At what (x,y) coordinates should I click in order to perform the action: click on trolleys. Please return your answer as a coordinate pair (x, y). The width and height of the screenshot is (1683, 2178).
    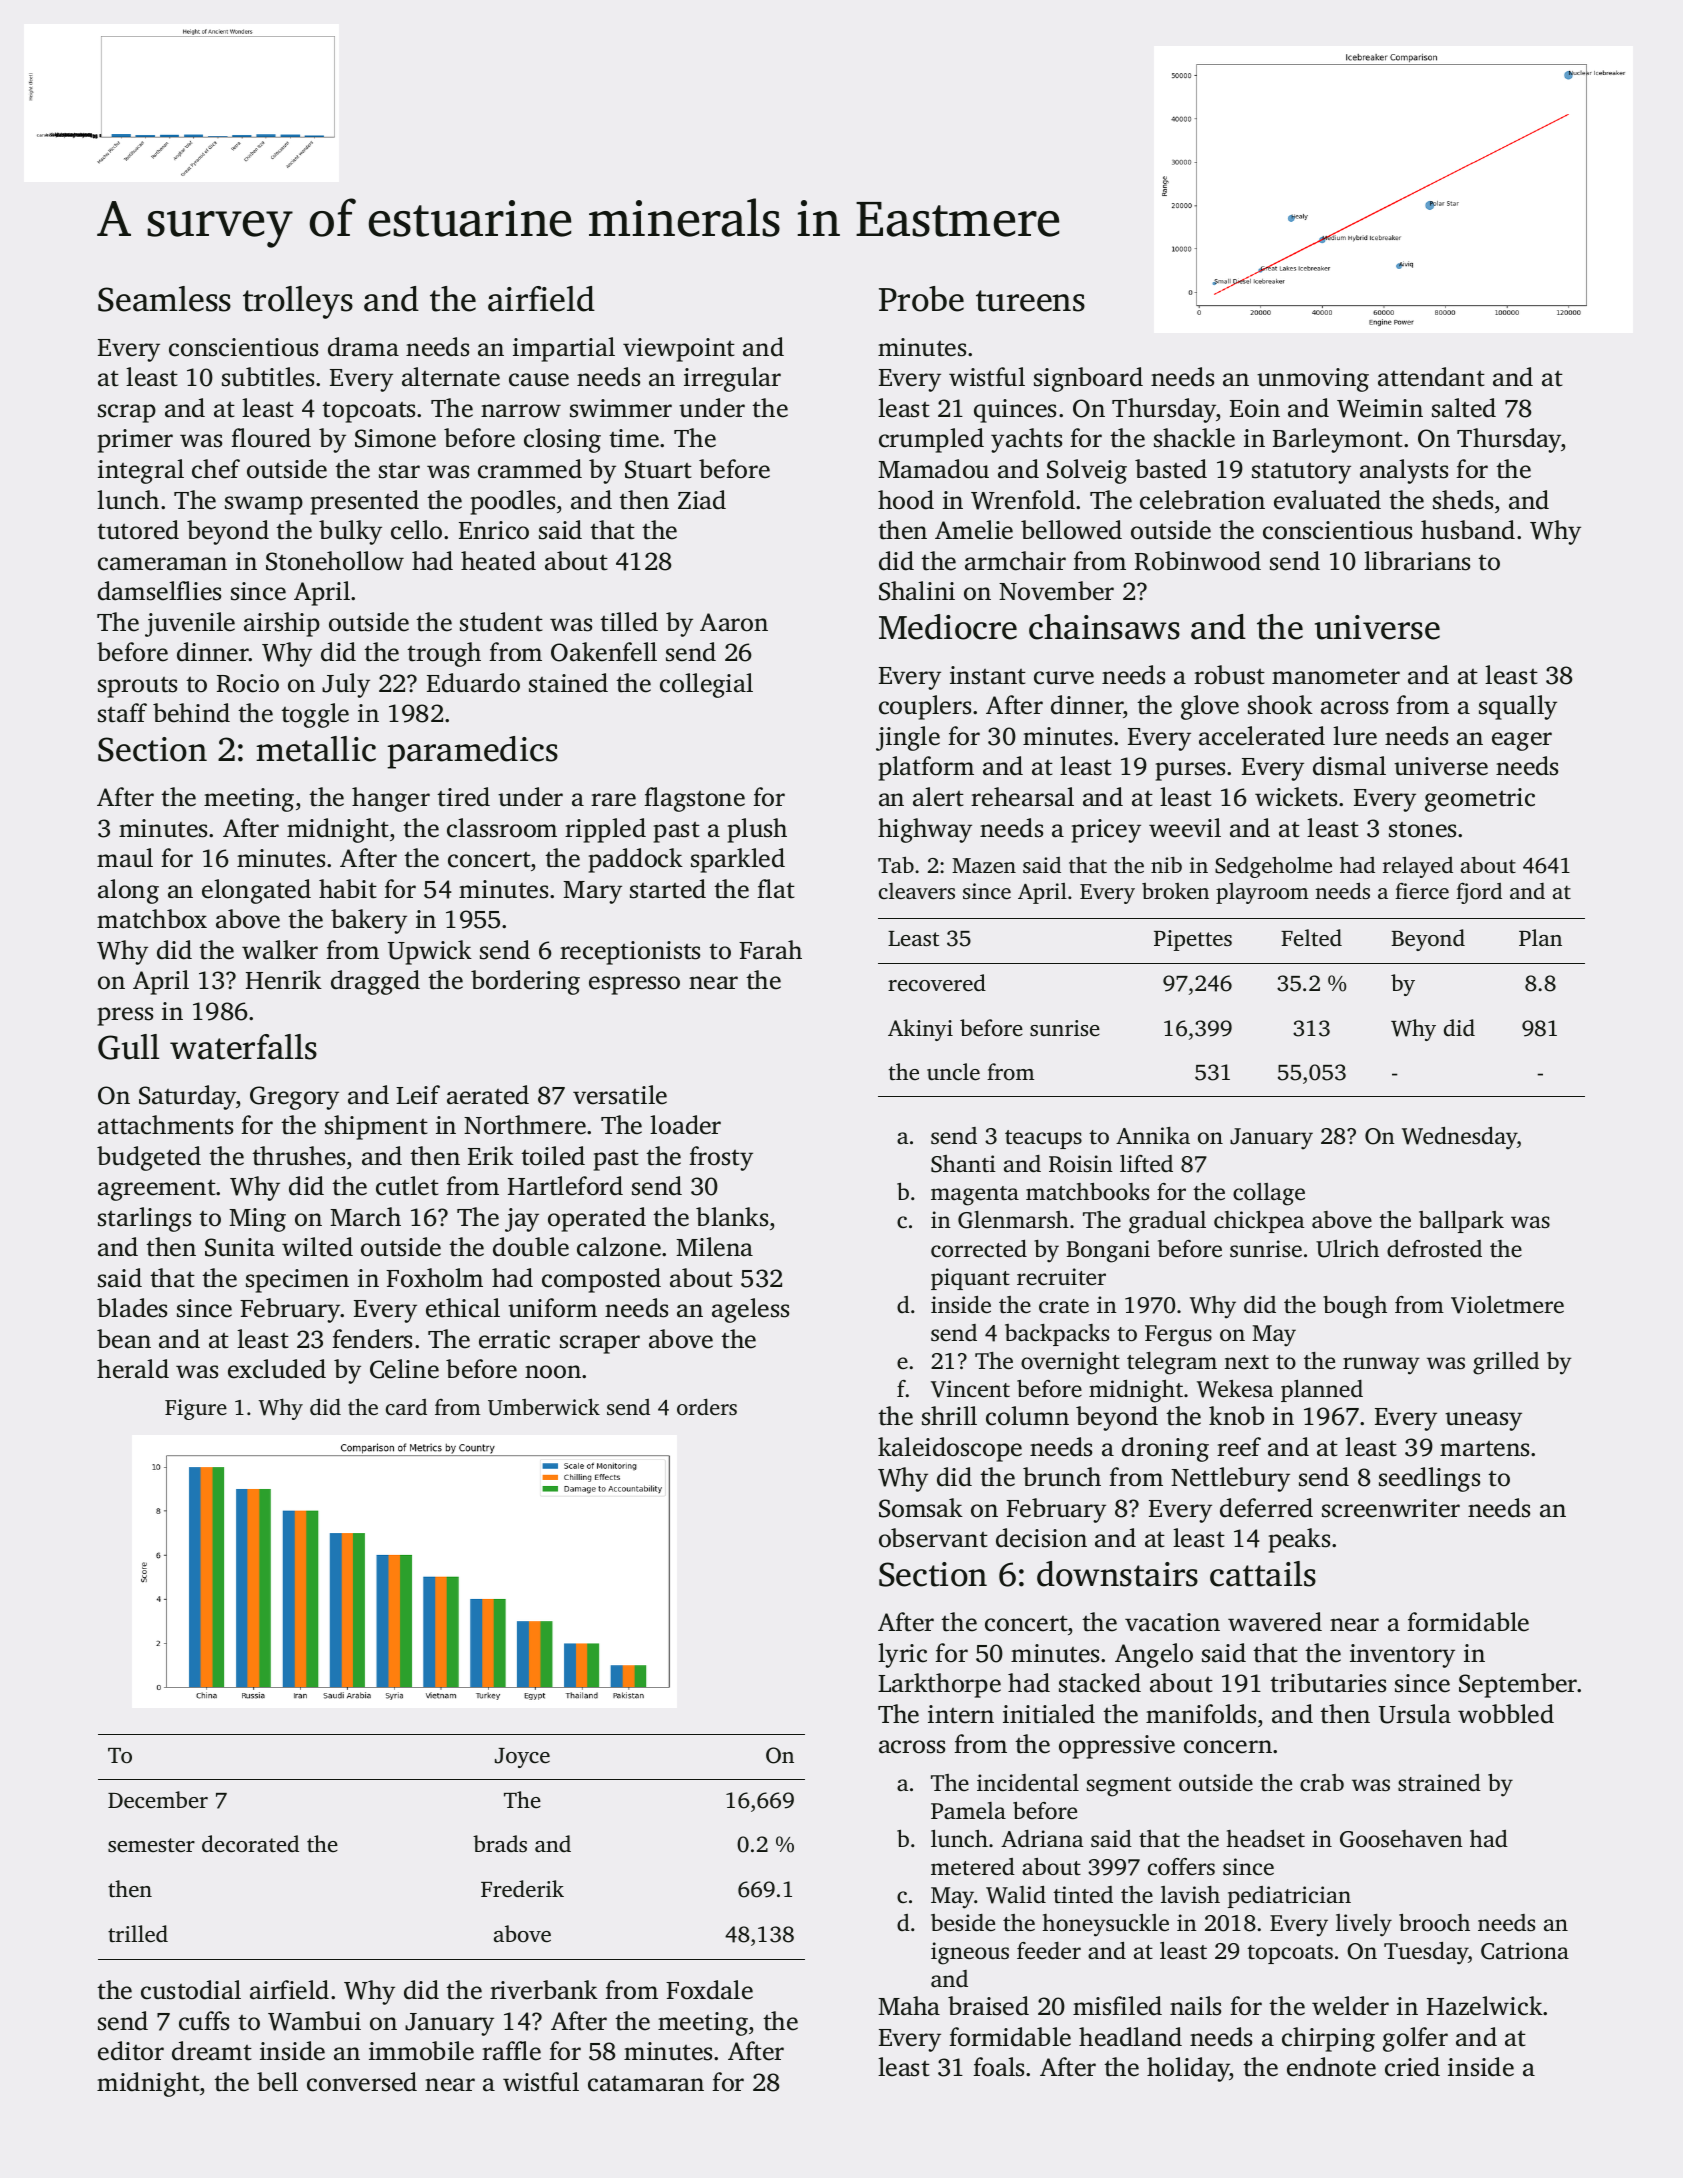
    Looking at the image, I should click on (298, 302).
